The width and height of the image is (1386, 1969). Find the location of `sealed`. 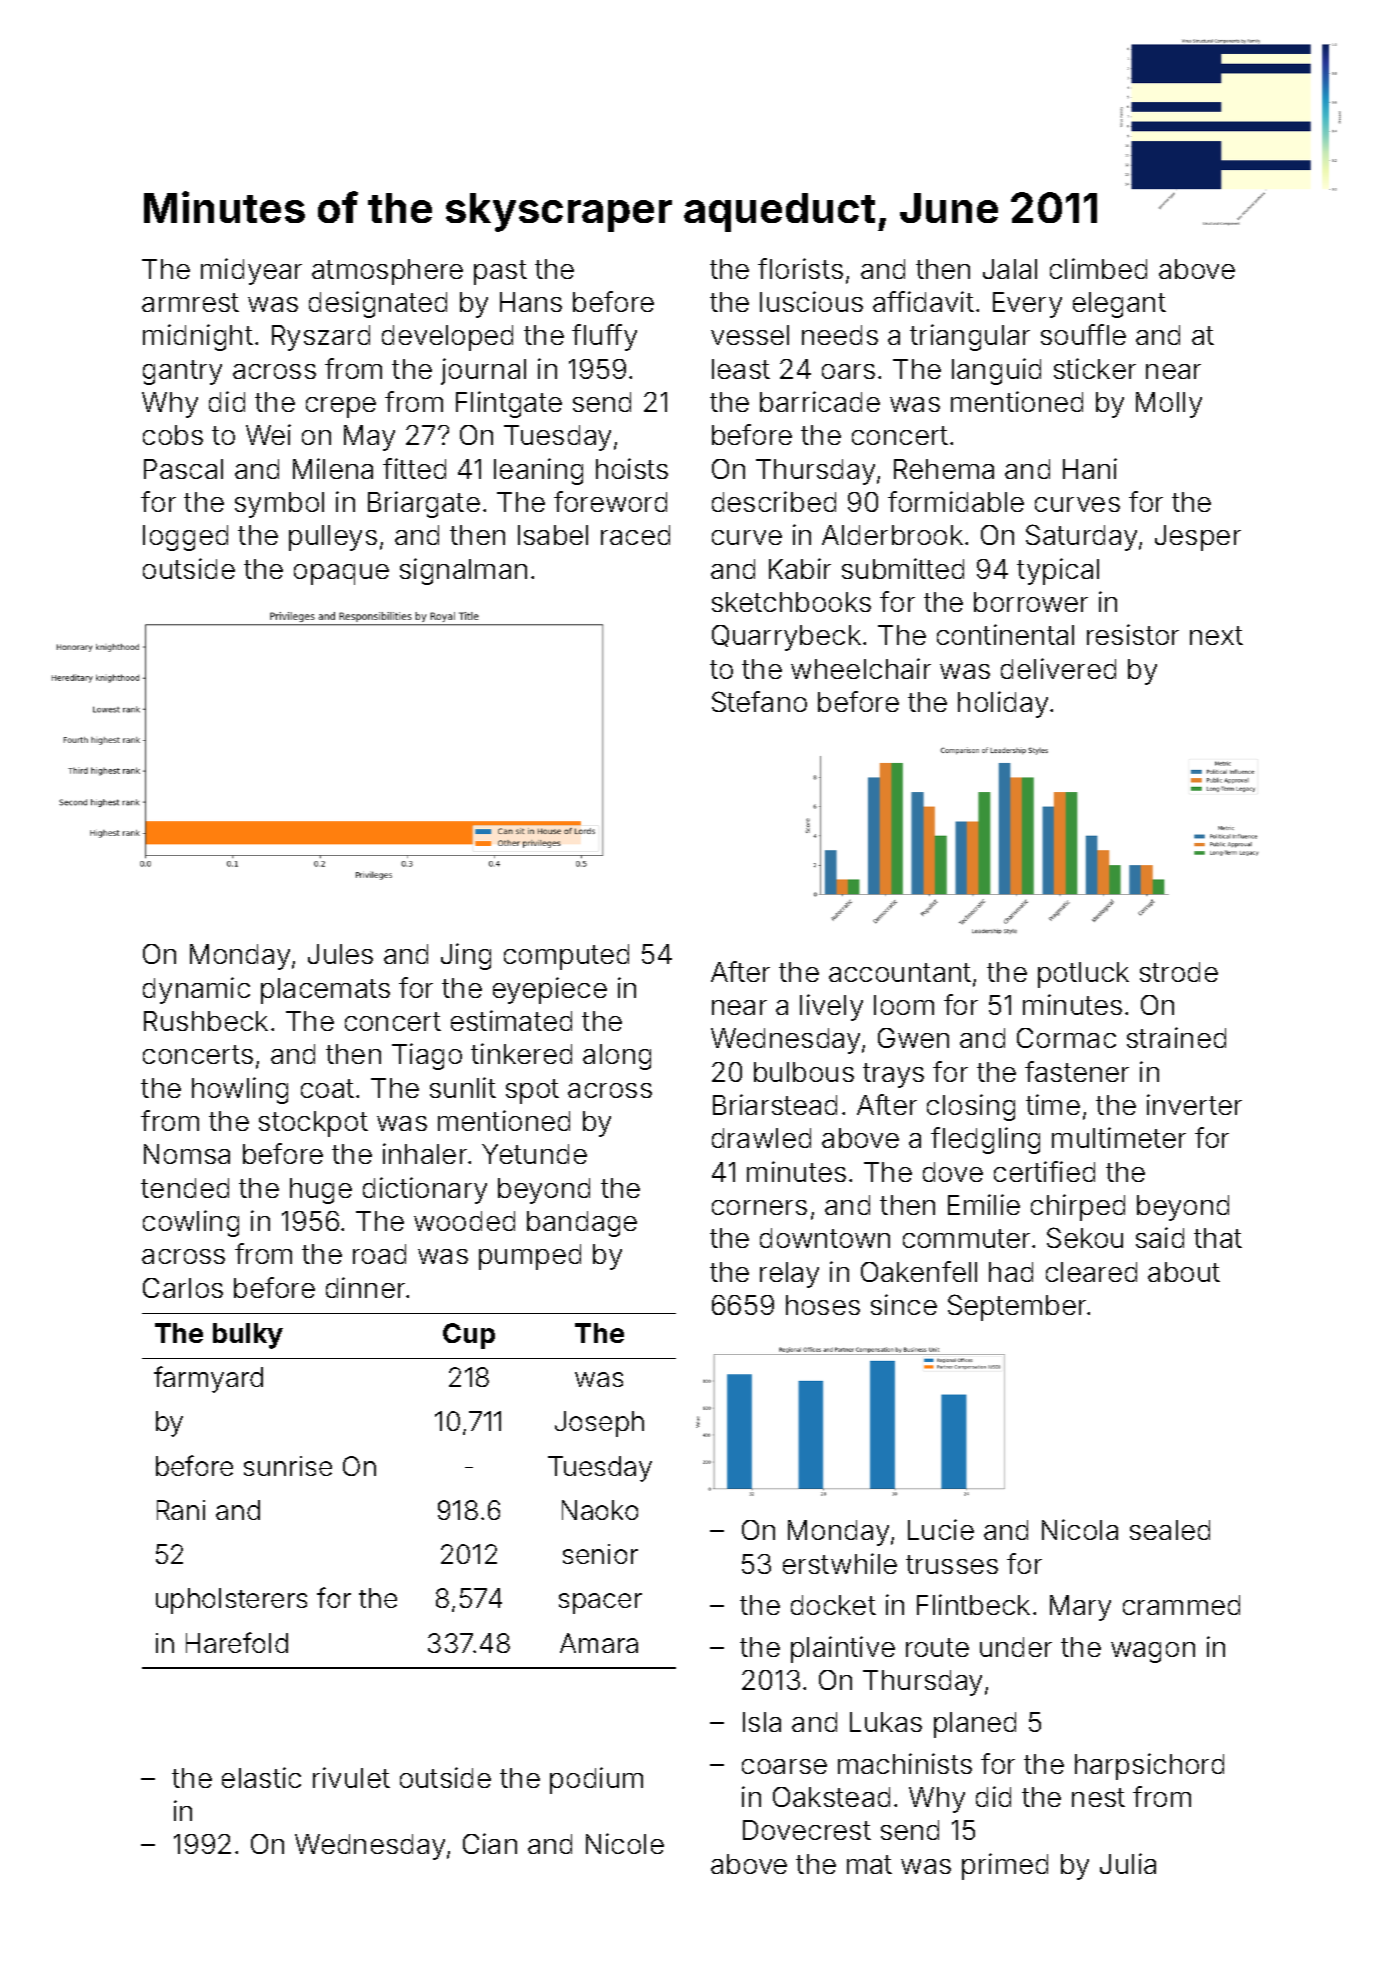

sealed is located at coordinates (1170, 1530).
